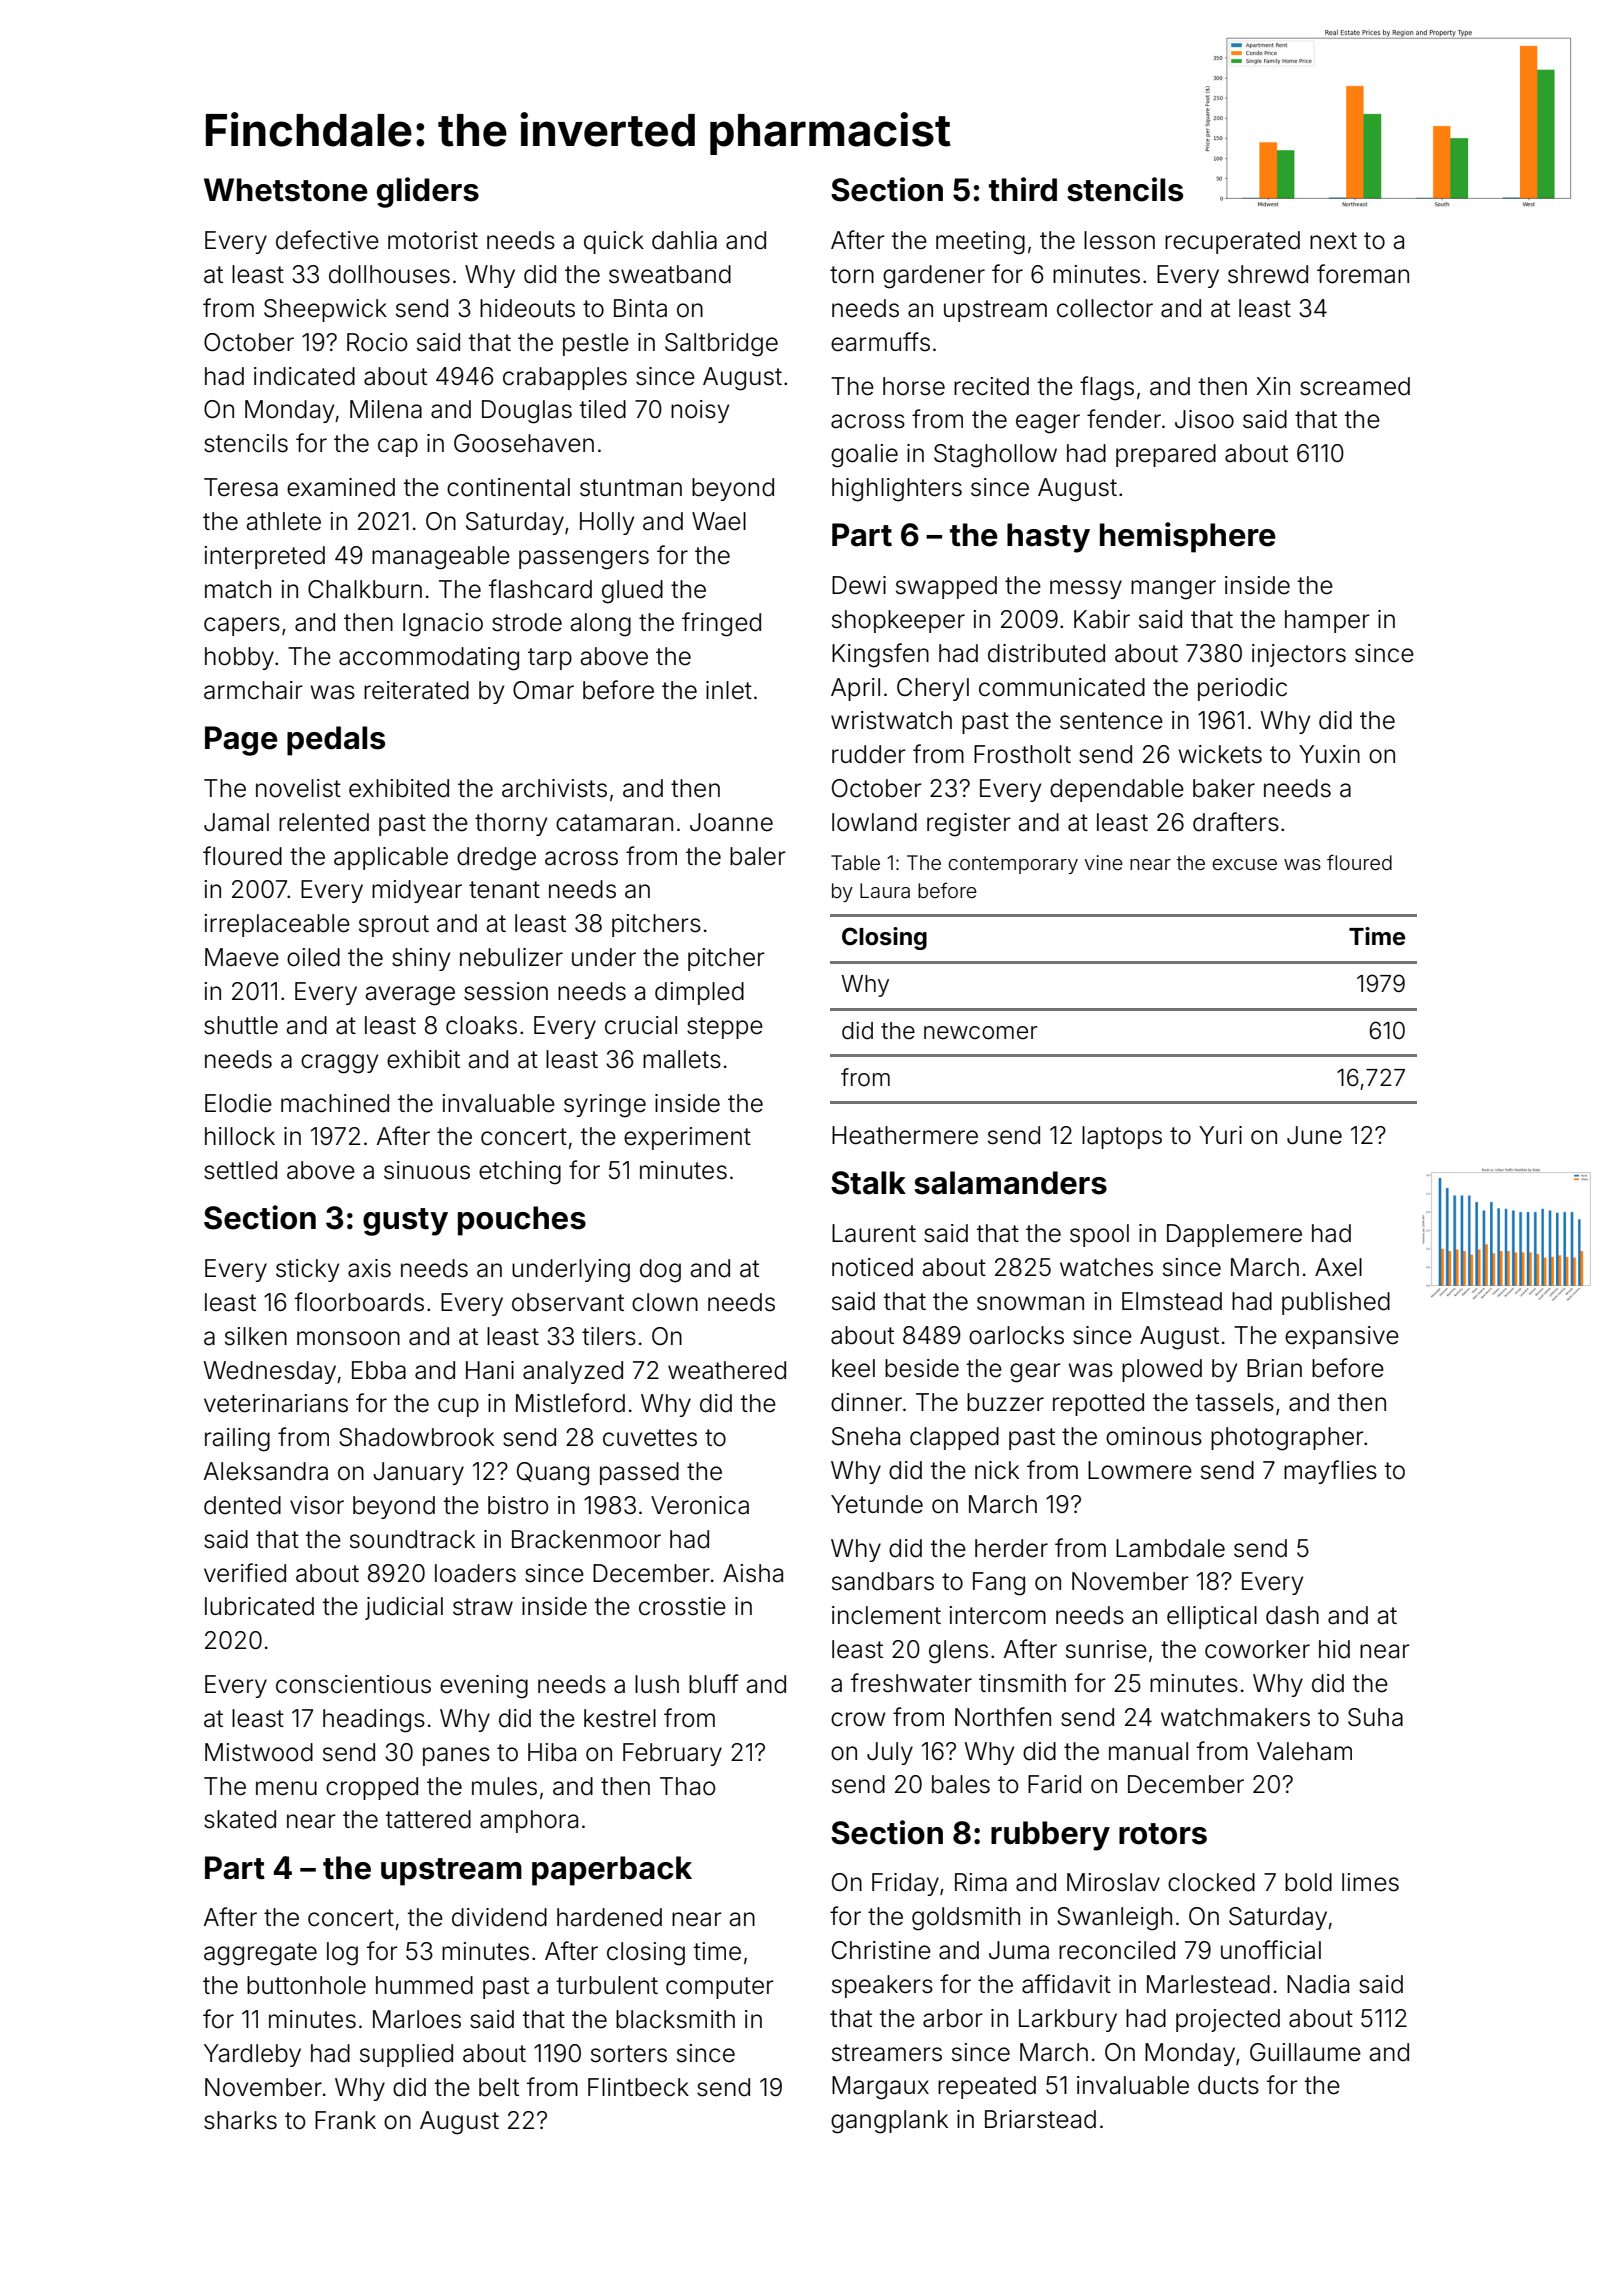 Image resolution: width=1620 pixels, height=2292 pixels. I want to click on rudder, so click(869, 754).
